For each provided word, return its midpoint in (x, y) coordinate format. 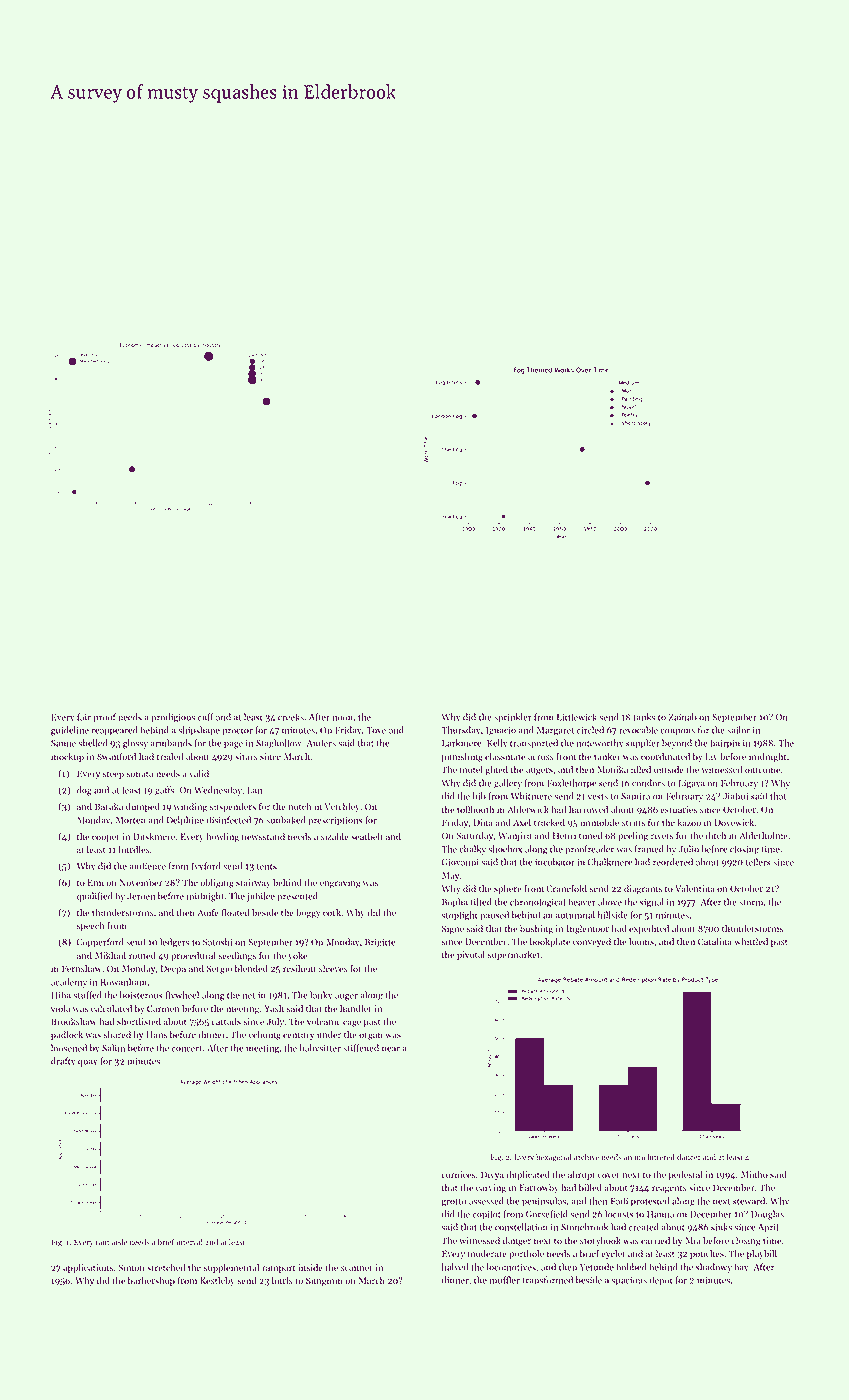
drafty (63, 1062)
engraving (340, 883)
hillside (613, 915)
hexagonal (553, 1158)
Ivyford (206, 867)
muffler (504, 1280)
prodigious (173, 718)
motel (471, 769)
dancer (689, 1157)
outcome (762, 770)
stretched (166, 1267)
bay (741, 1268)
